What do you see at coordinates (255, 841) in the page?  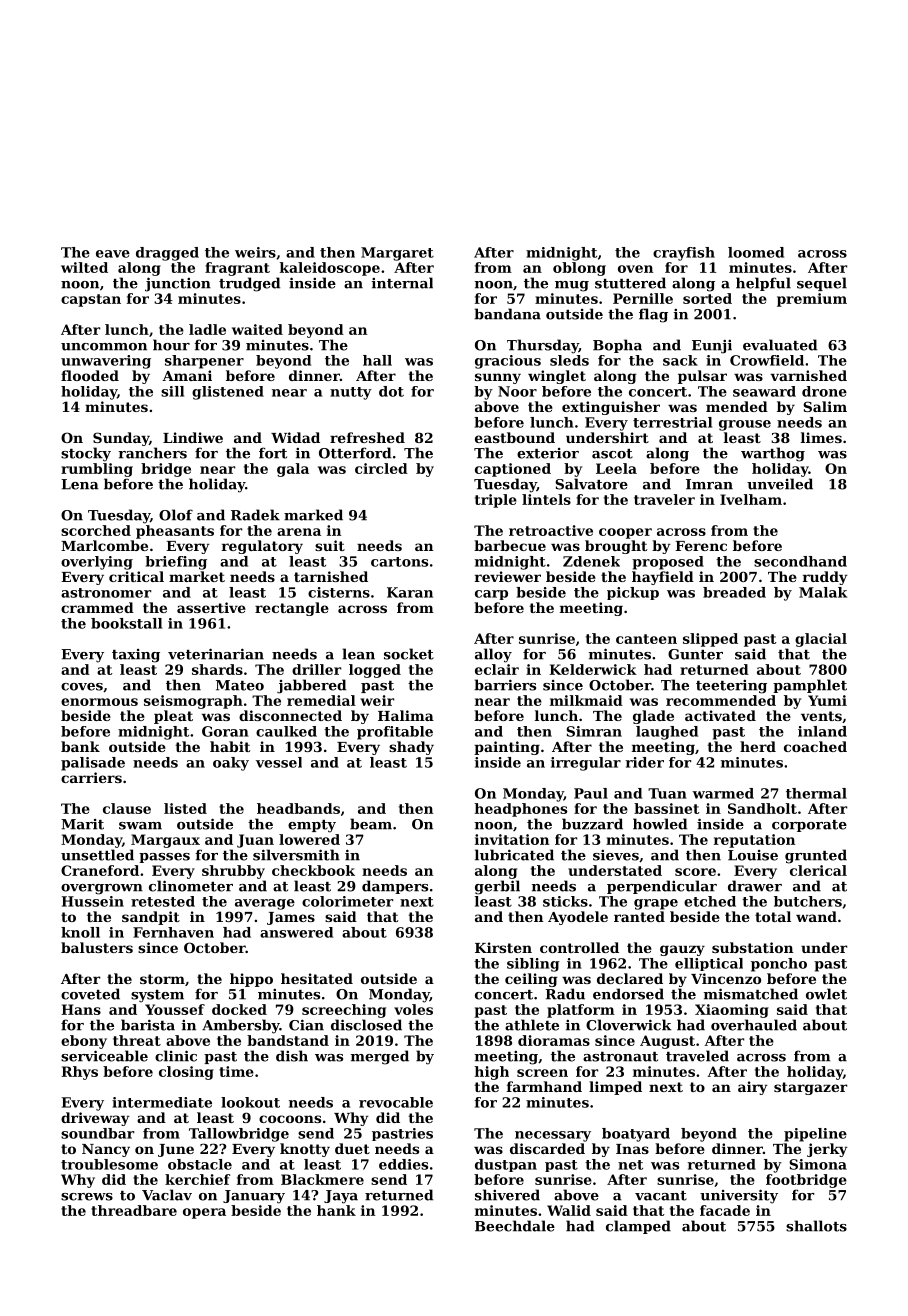 I see `Juan` at bounding box center [255, 841].
